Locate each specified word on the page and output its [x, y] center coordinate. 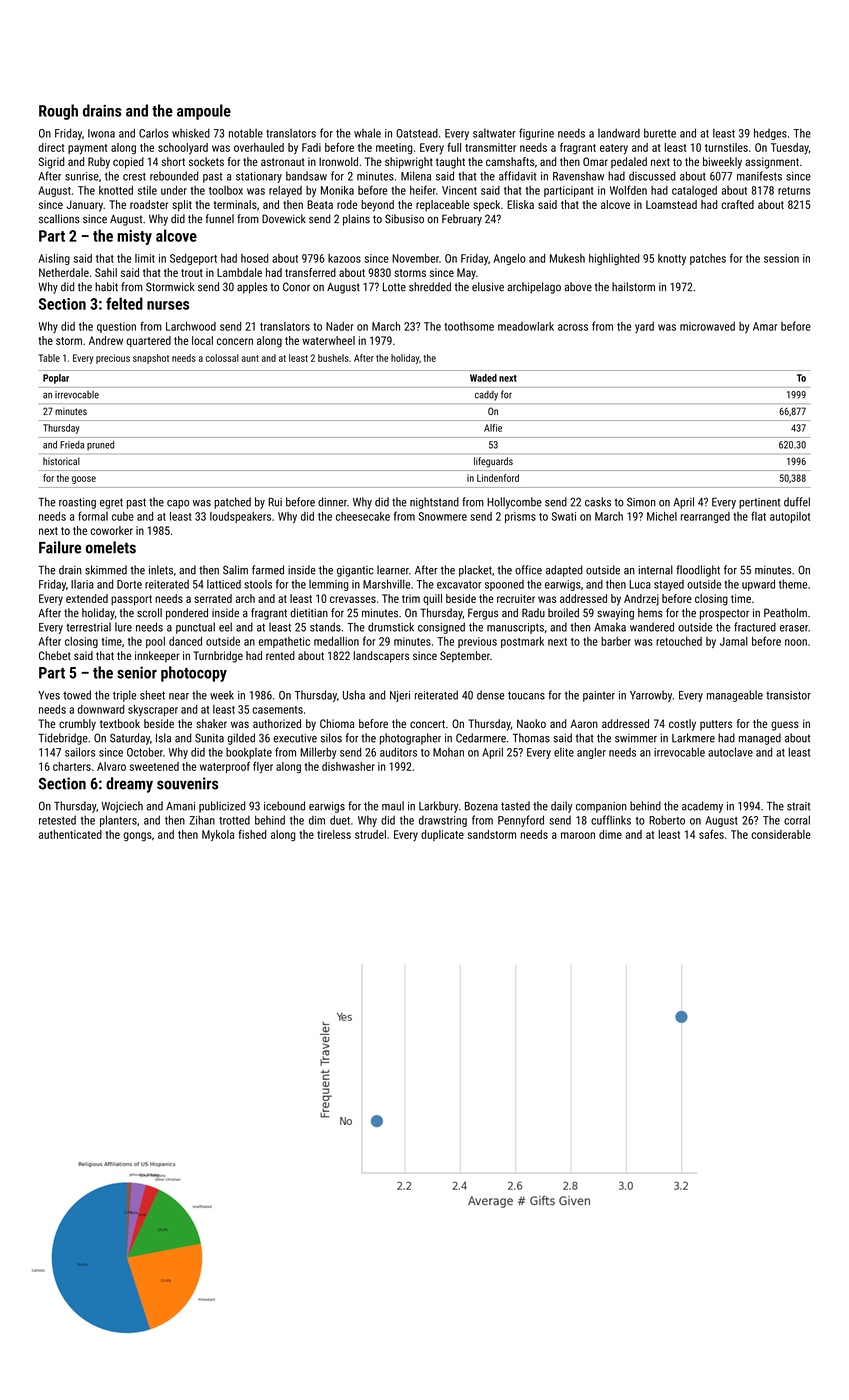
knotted [116, 190]
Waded [483, 378]
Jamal [734, 641]
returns [794, 191]
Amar [765, 326]
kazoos [344, 258]
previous [477, 642]
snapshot [151, 359]
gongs [137, 837]
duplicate [442, 835]
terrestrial [88, 627]
